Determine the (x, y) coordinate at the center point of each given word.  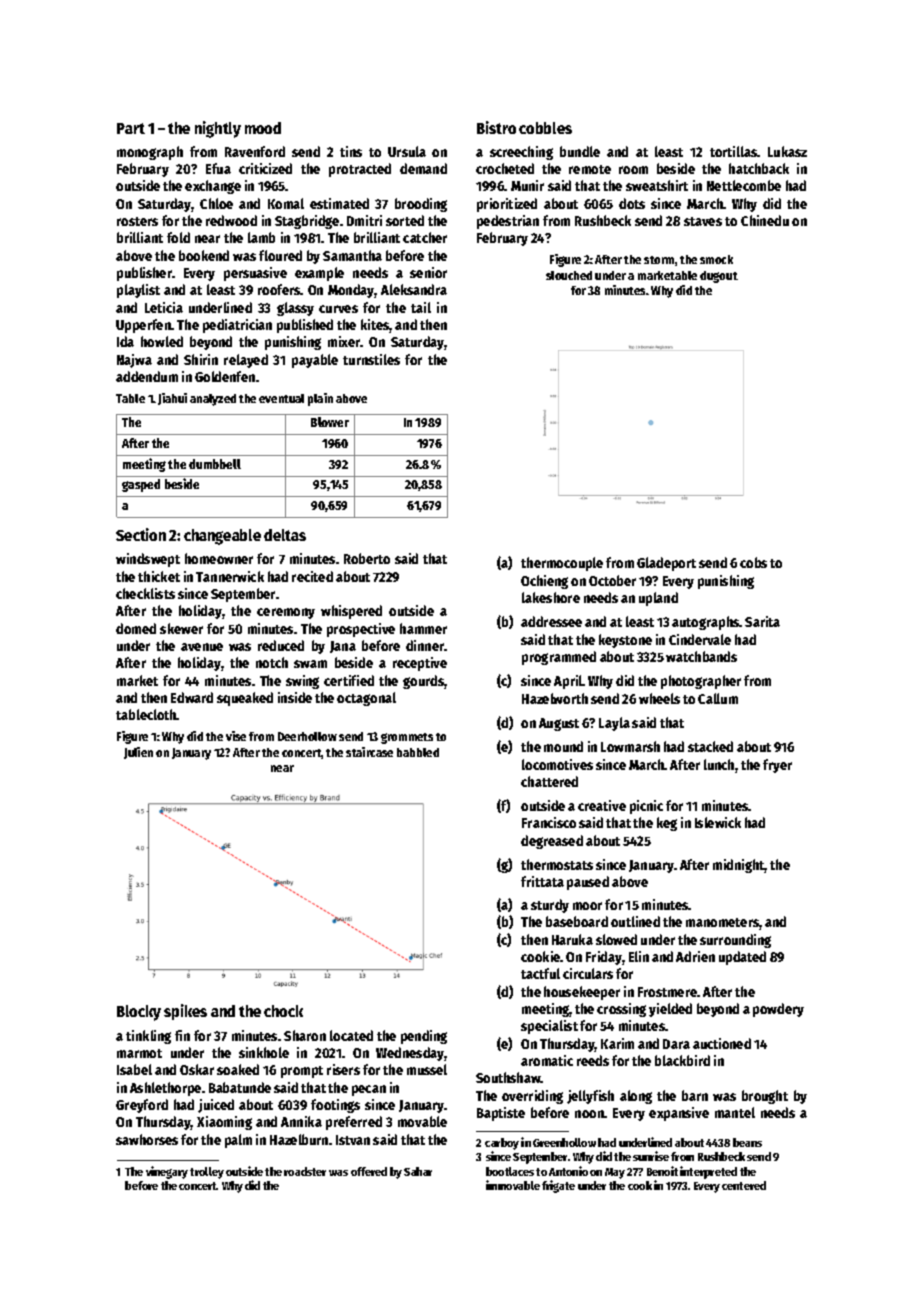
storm (659, 260)
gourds (424, 682)
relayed (246, 361)
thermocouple (562, 564)
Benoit (662, 1171)
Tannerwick (230, 576)
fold (178, 237)
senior (428, 272)
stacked (710, 746)
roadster (305, 1171)
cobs (753, 562)
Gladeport (666, 564)
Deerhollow (307, 736)
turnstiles (371, 359)
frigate (558, 1186)
